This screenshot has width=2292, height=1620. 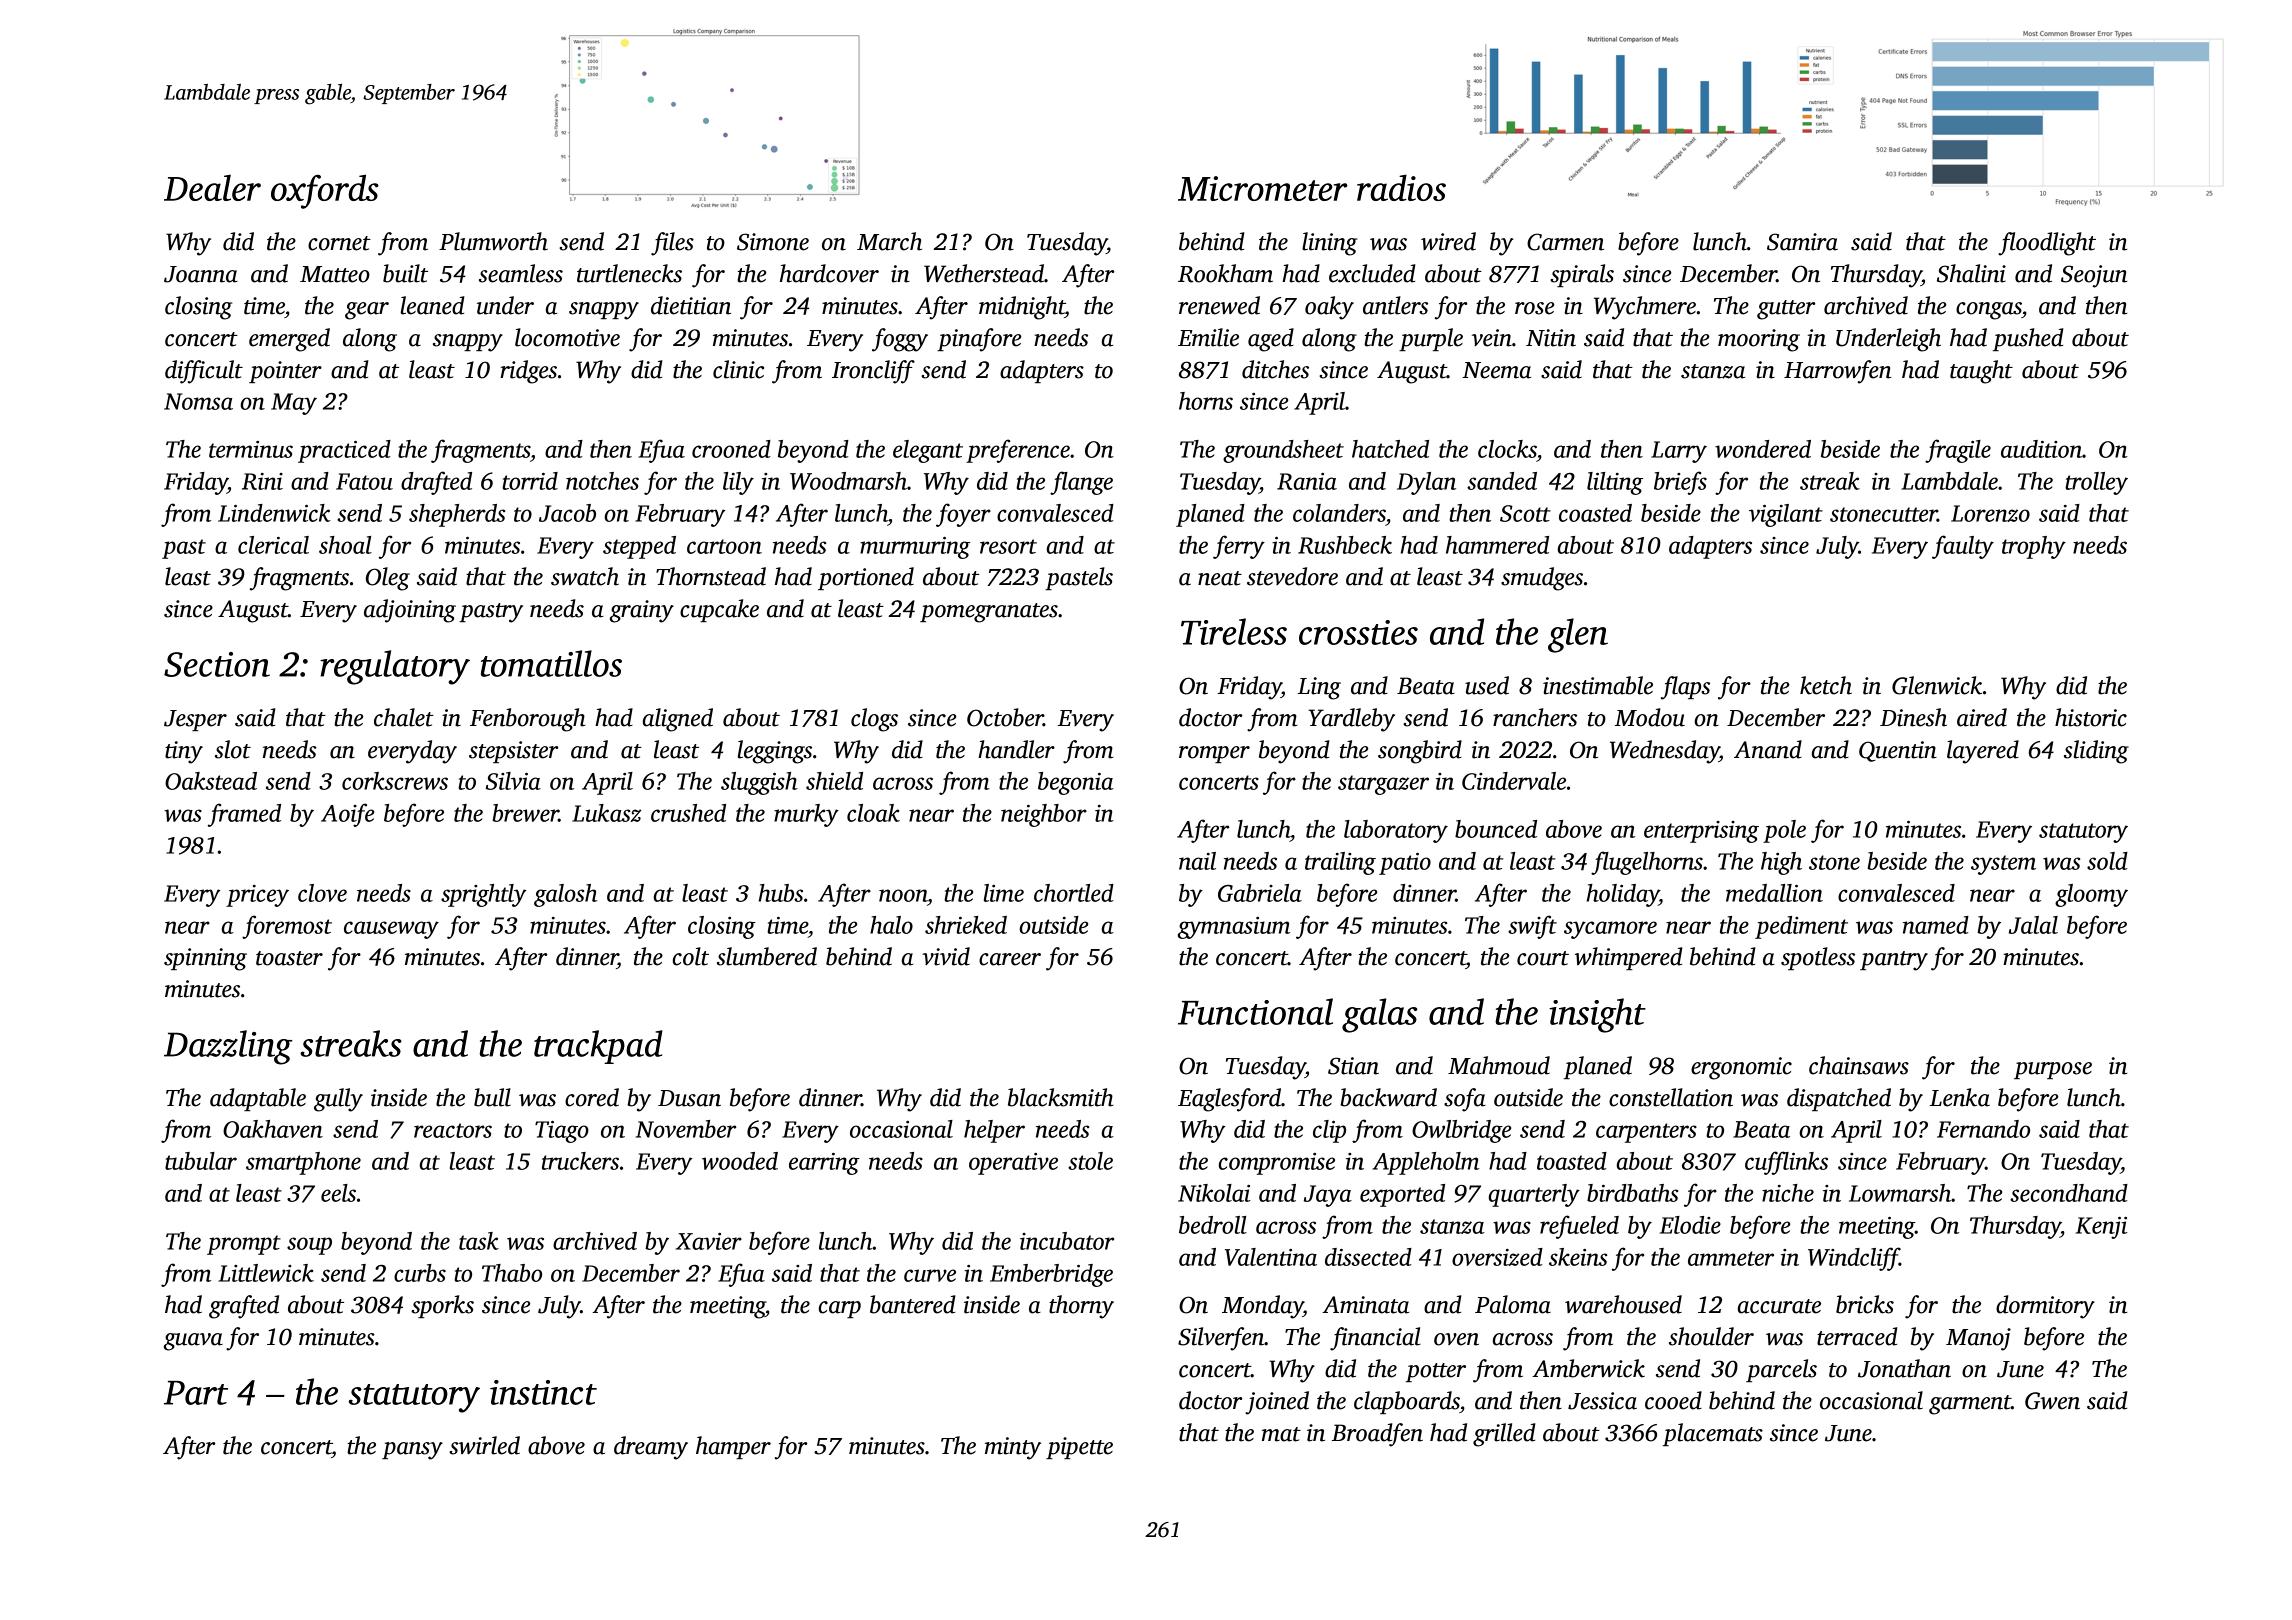 What do you see at coordinates (412, 1451) in the screenshot?
I see `pansy` at bounding box center [412, 1451].
